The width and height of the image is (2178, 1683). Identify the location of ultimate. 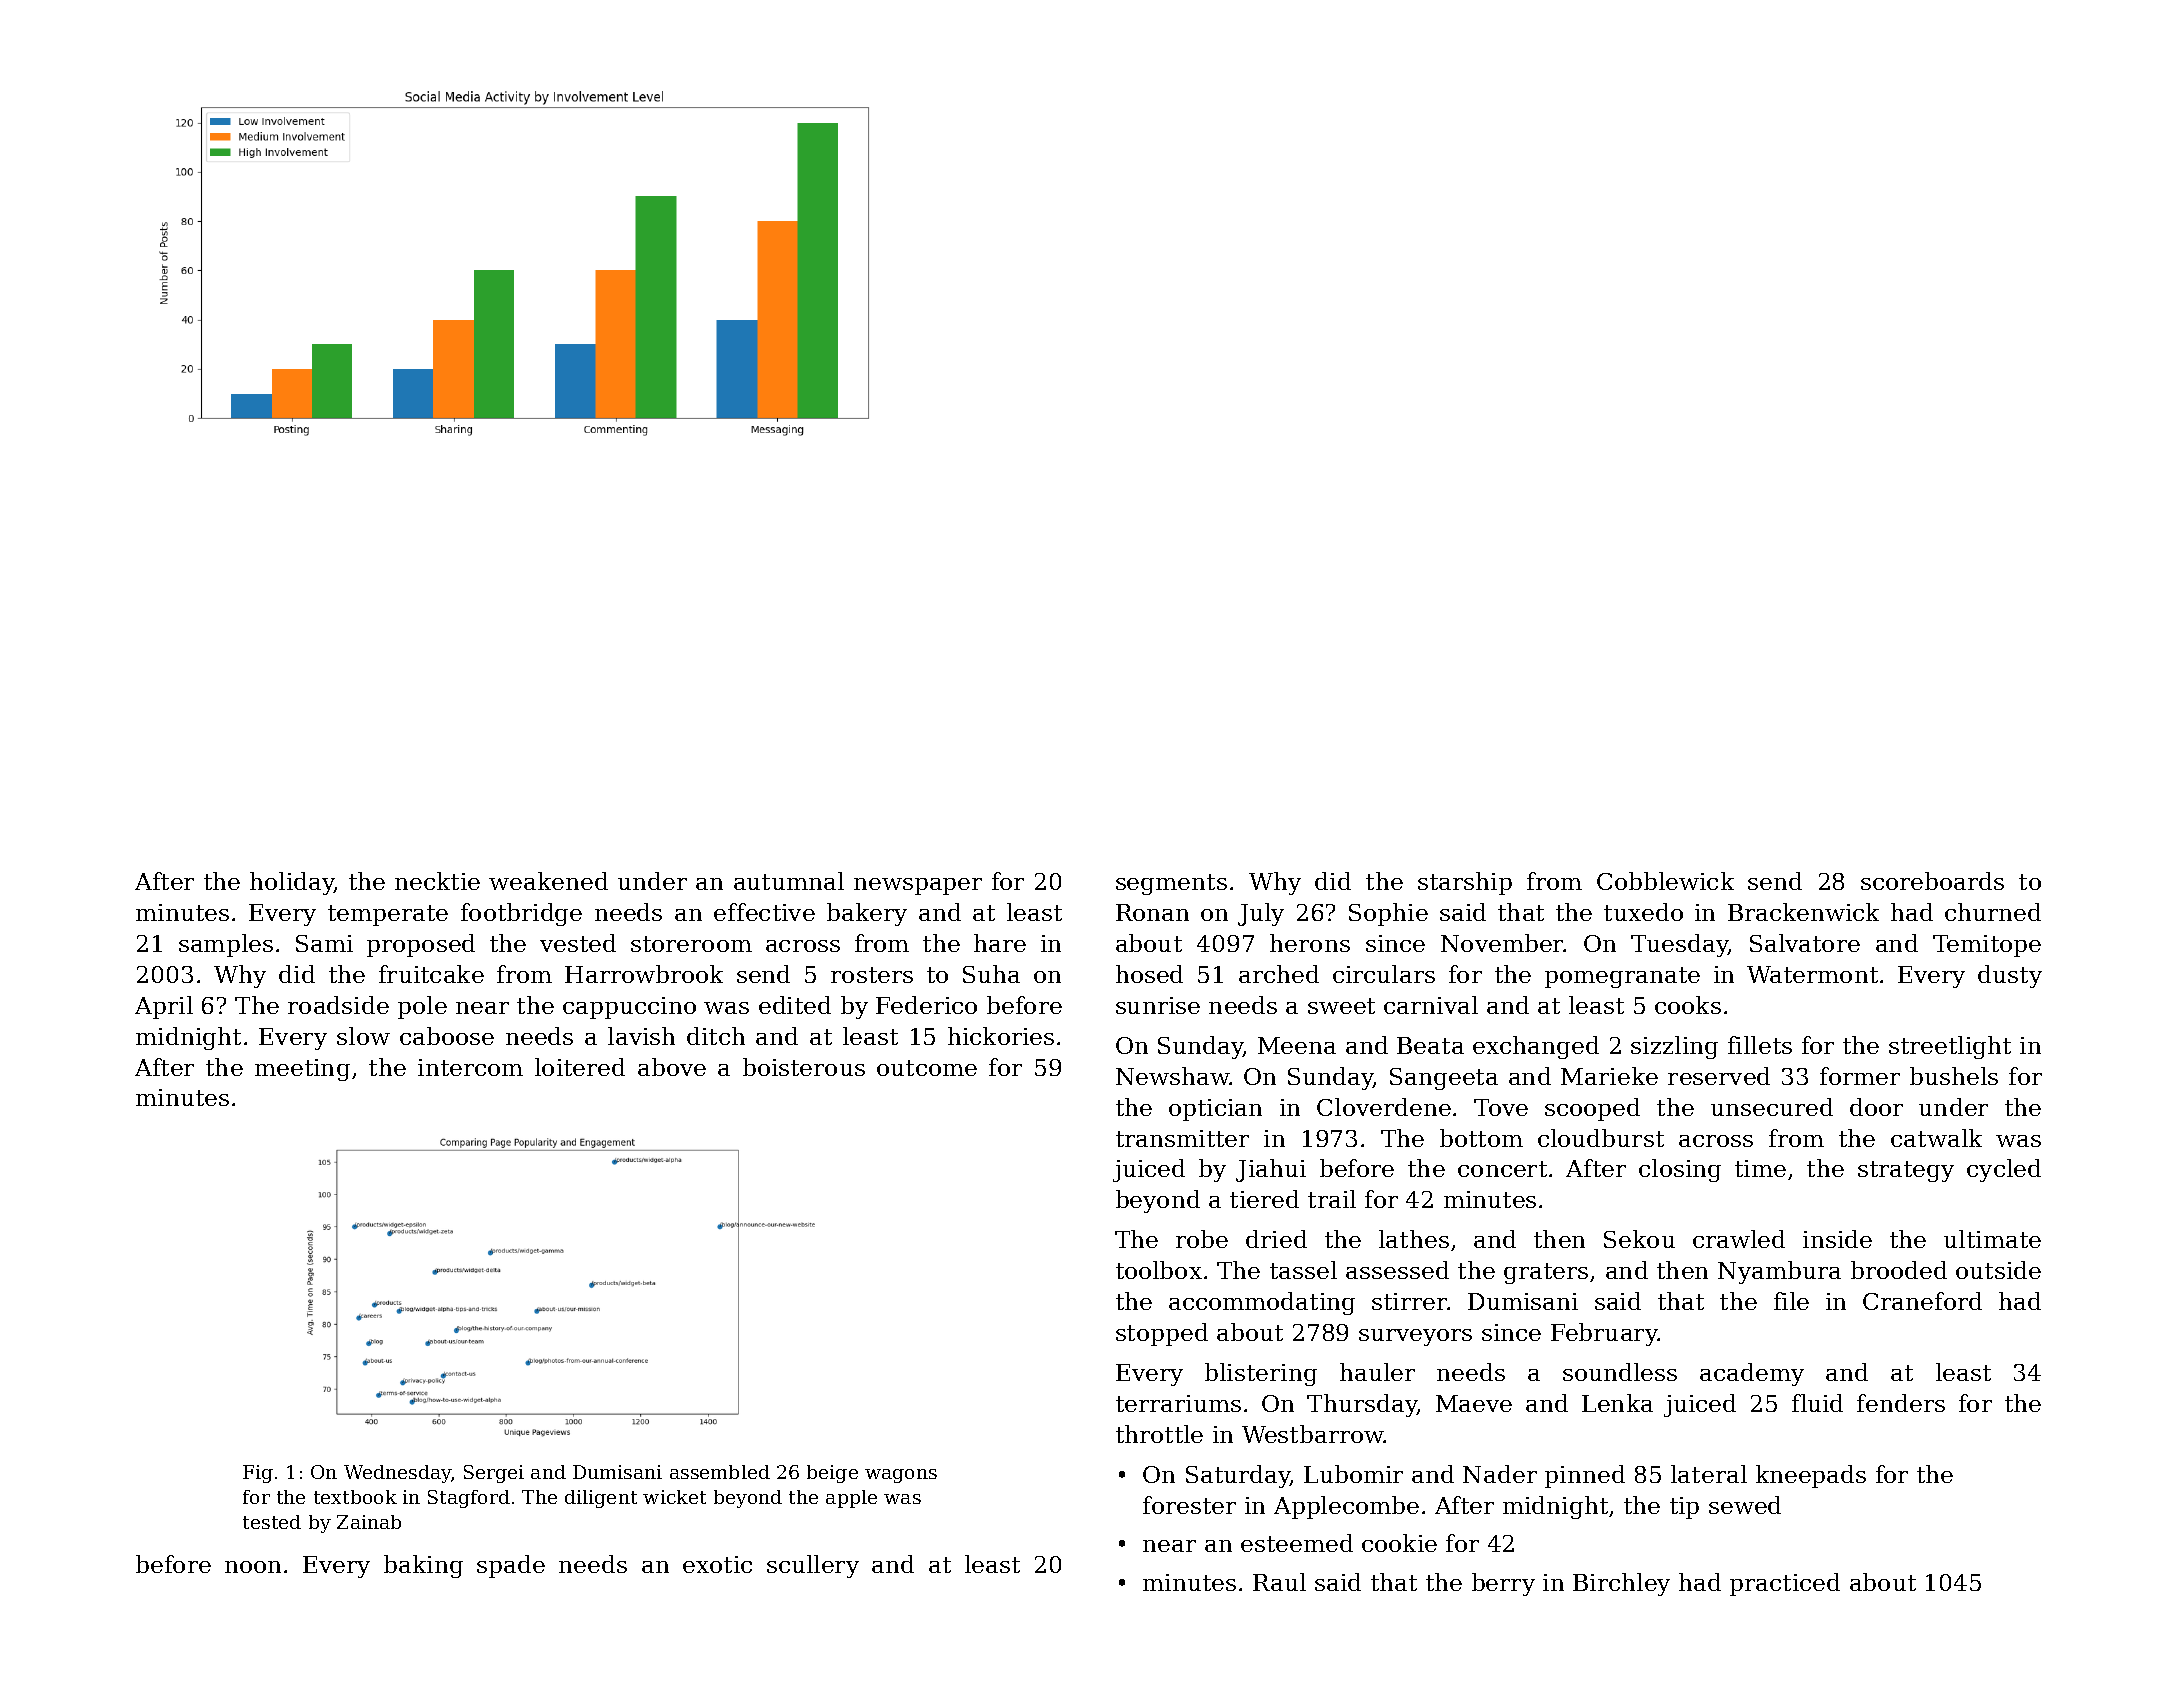
(1992, 1239).
